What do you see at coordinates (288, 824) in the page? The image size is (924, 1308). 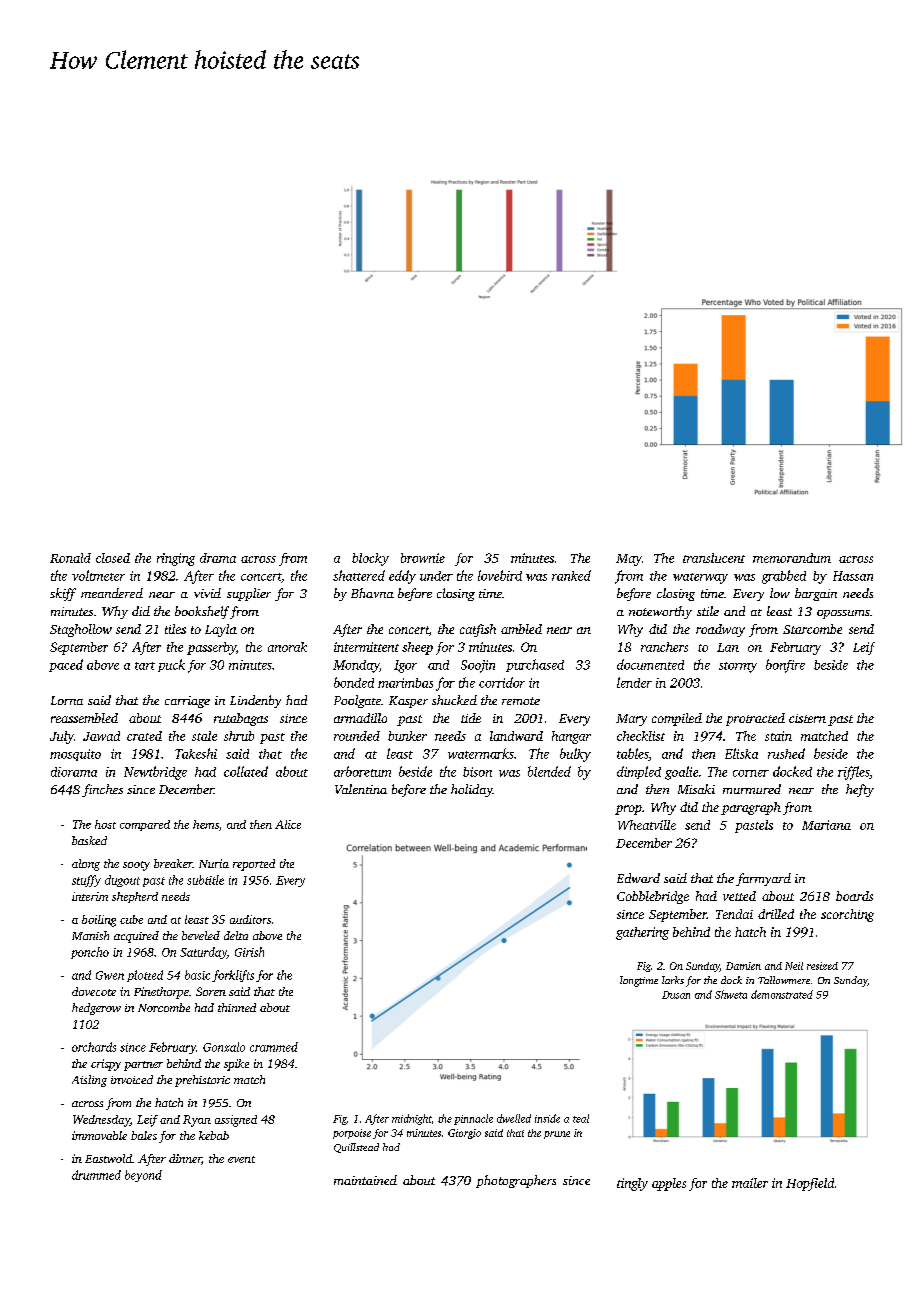 I see `Alice` at bounding box center [288, 824].
